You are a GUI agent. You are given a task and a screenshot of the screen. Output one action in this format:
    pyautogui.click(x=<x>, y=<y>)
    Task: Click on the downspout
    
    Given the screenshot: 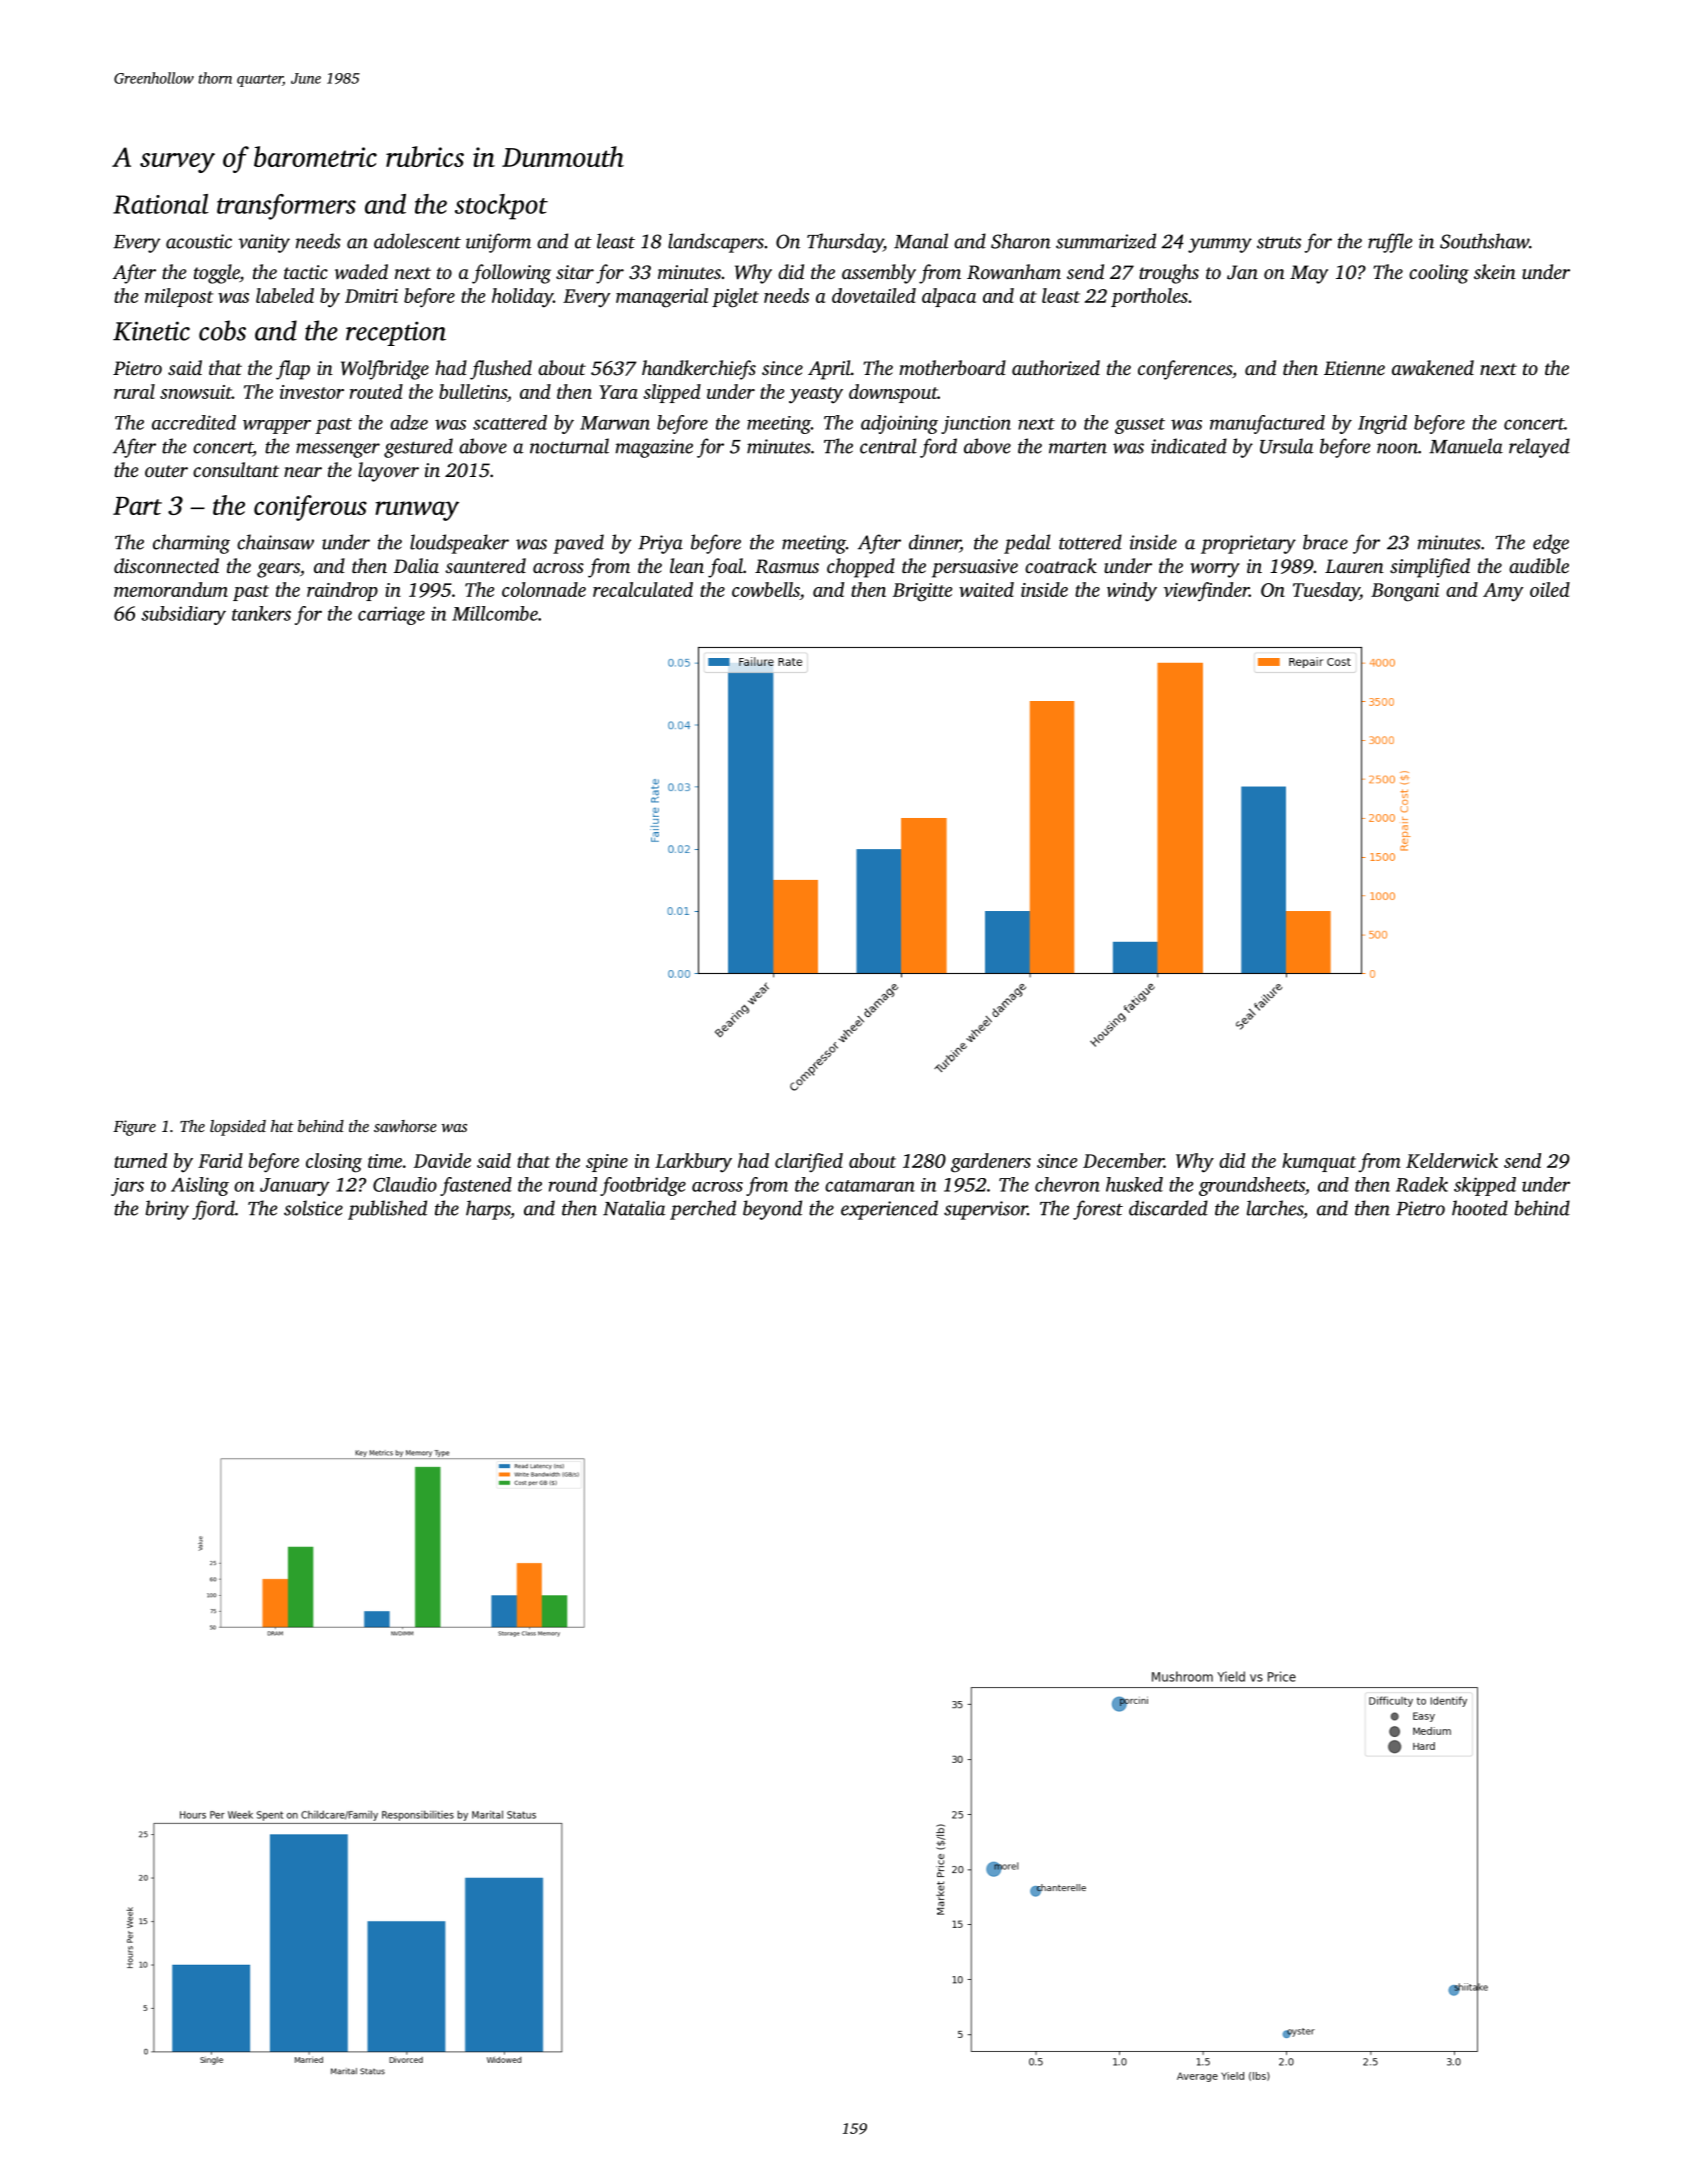 What is the action you would take?
    pyautogui.click(x=893, y=393)
